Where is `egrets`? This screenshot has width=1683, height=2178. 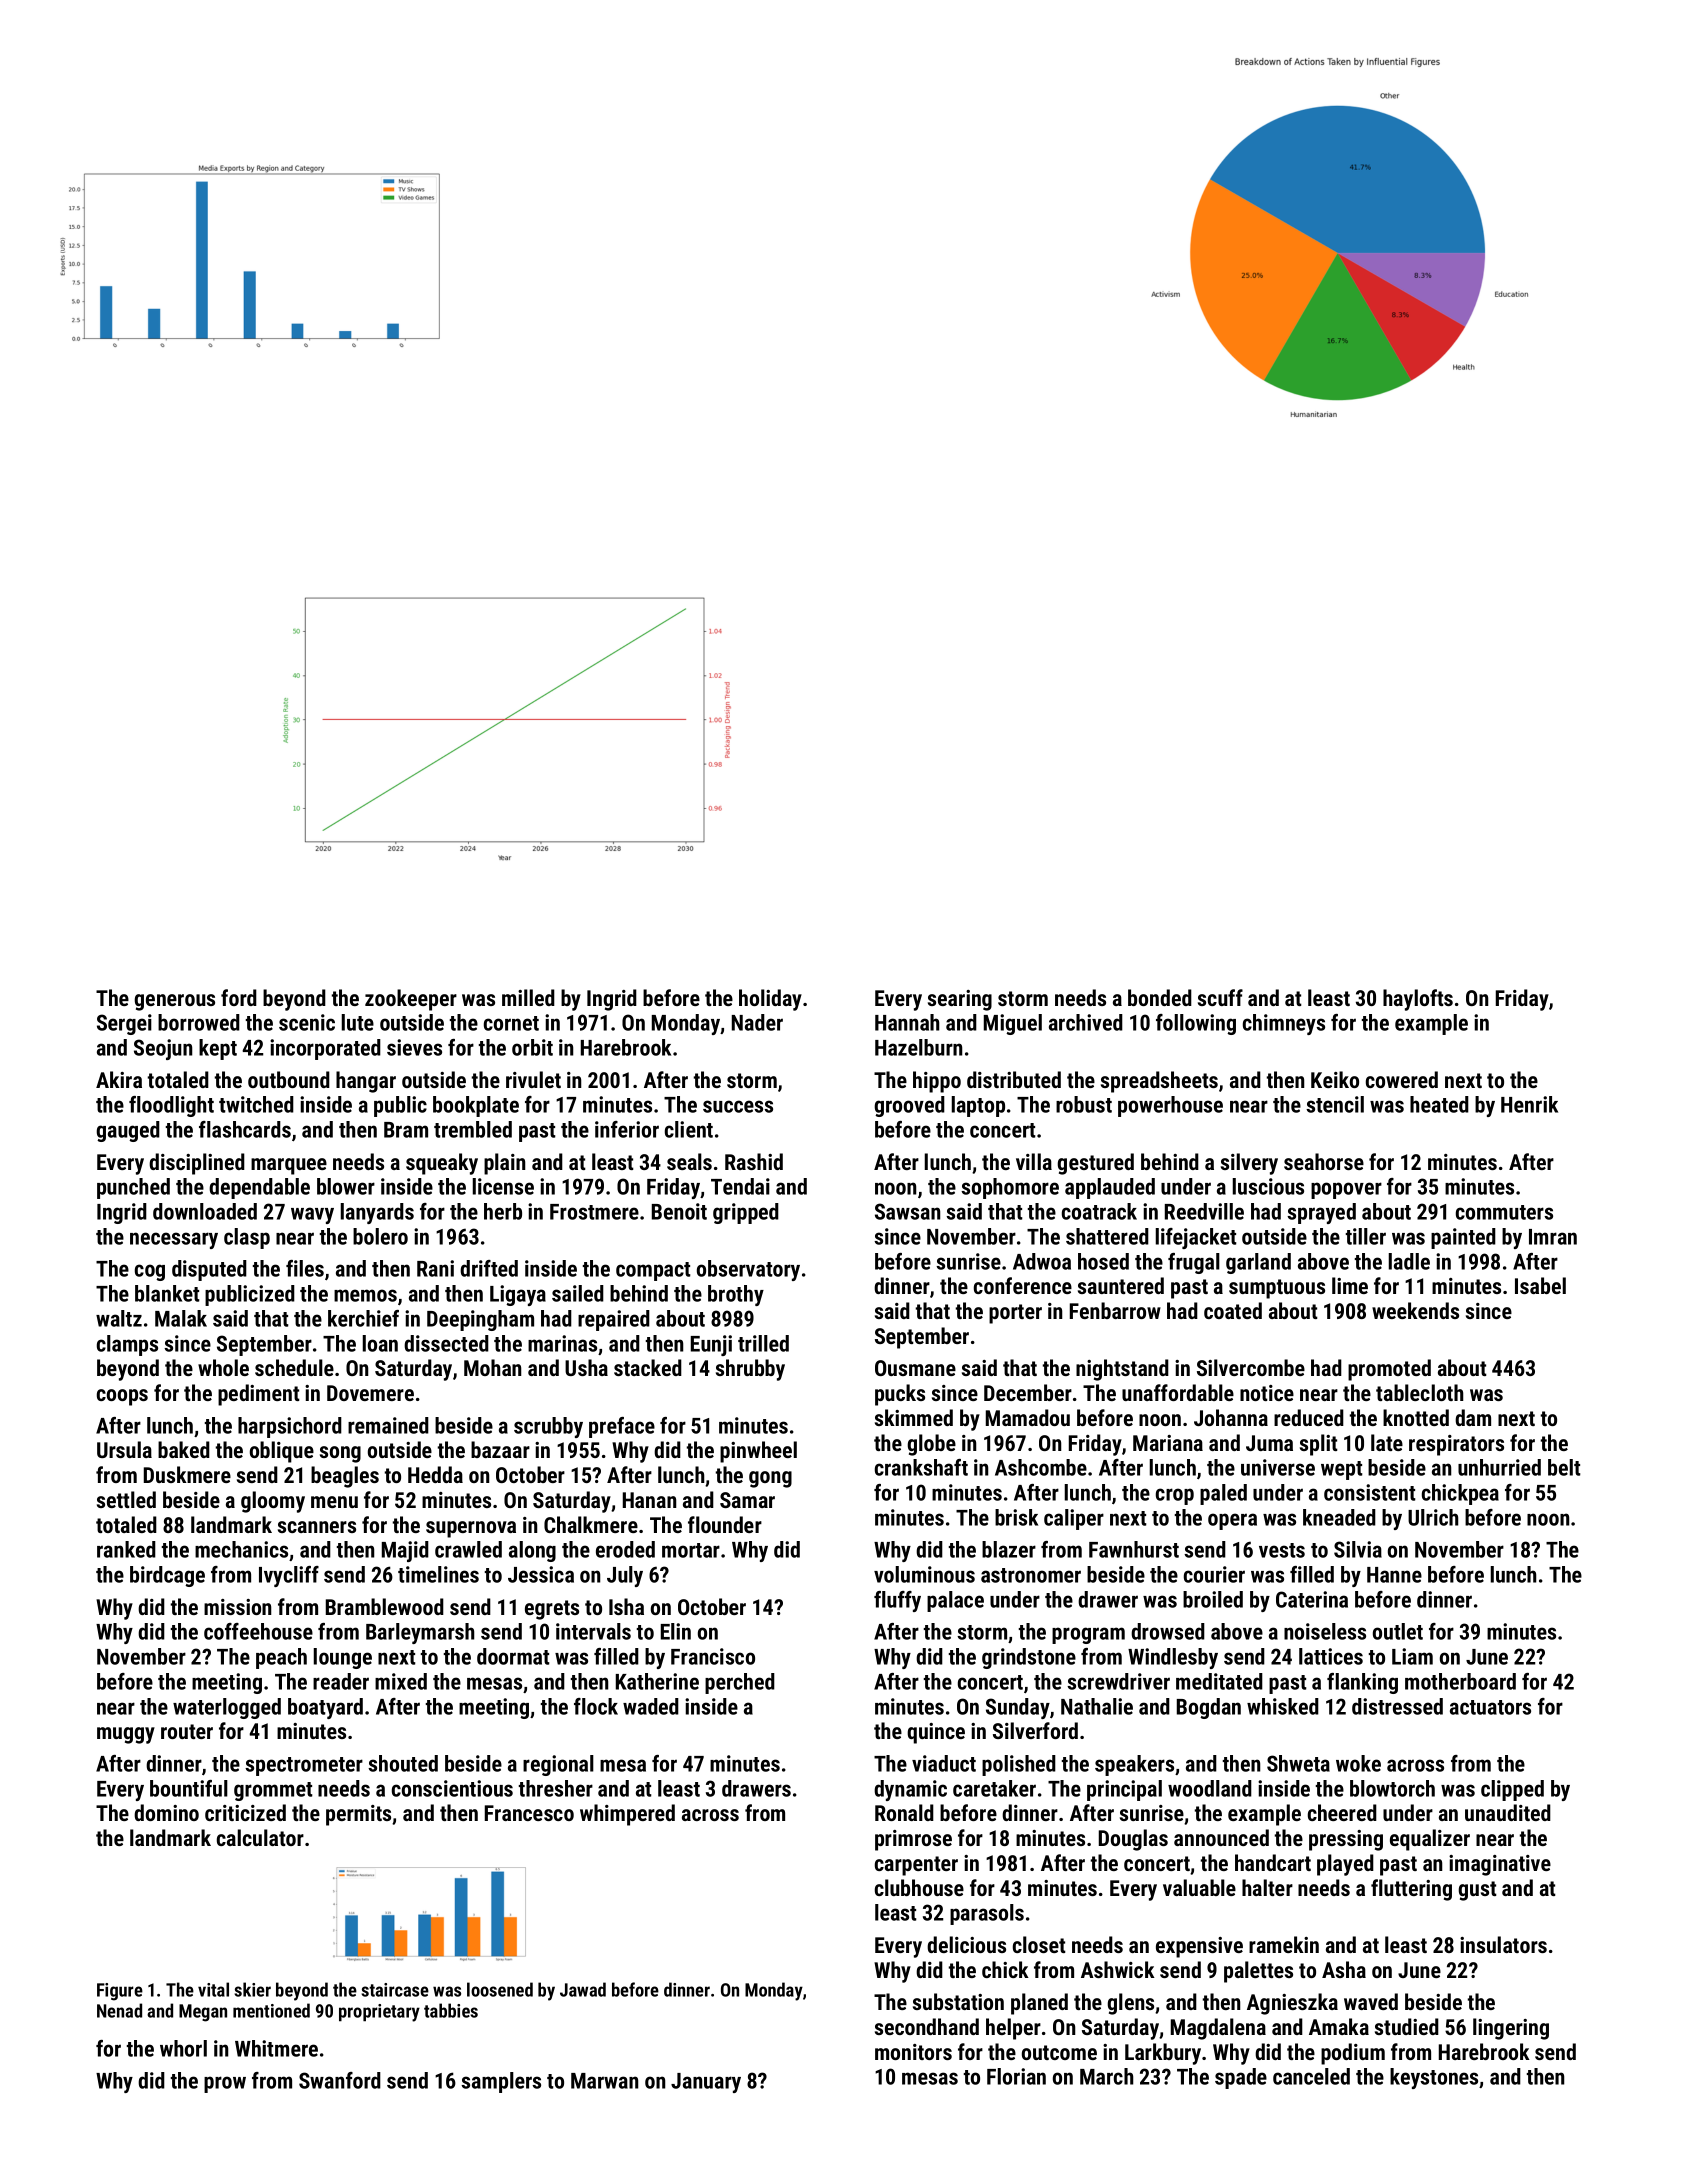
egrets is located at coordinates (552, 1610).
